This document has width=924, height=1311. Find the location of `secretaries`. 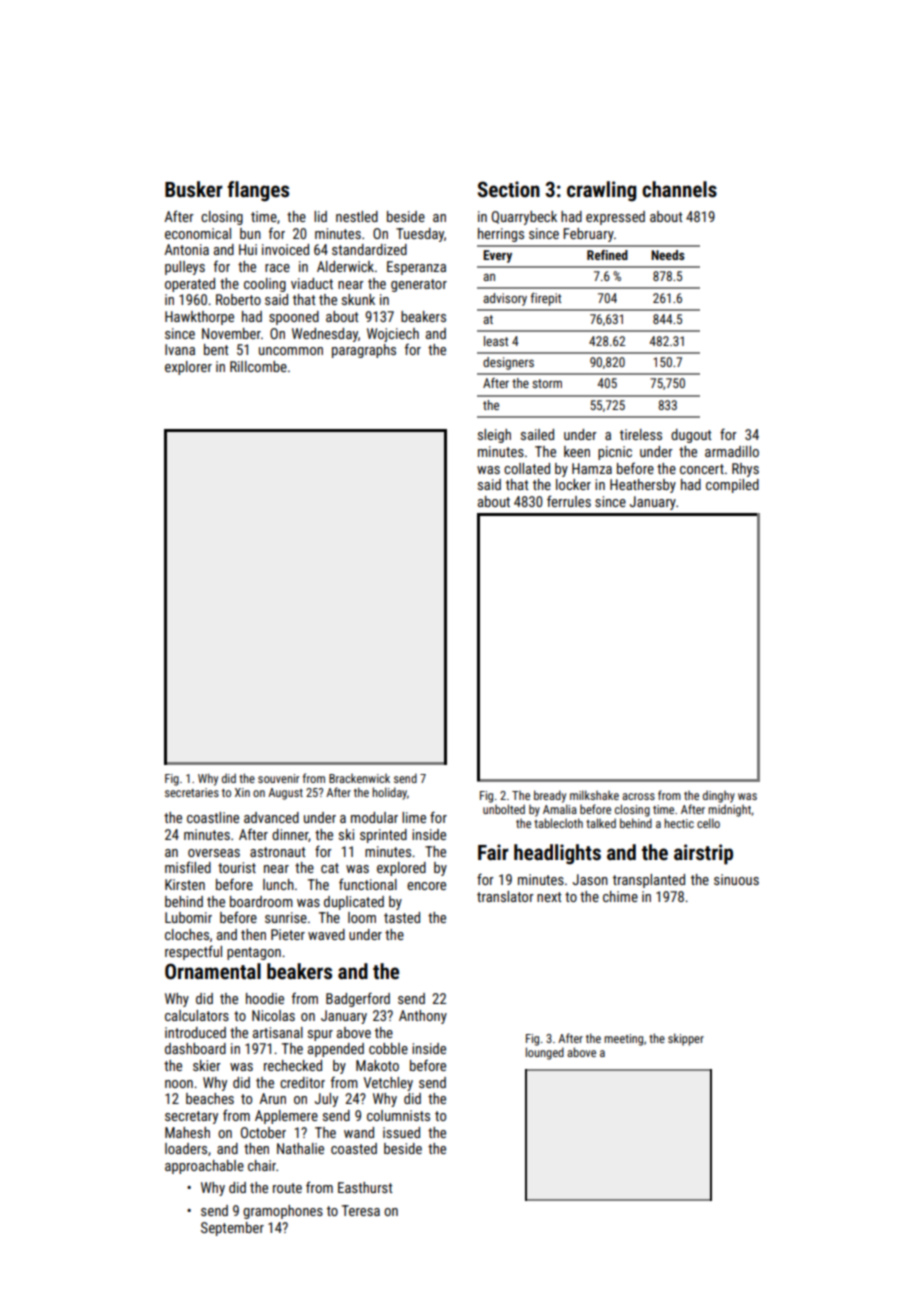

secretaries is located at coordinates (192, 792).
